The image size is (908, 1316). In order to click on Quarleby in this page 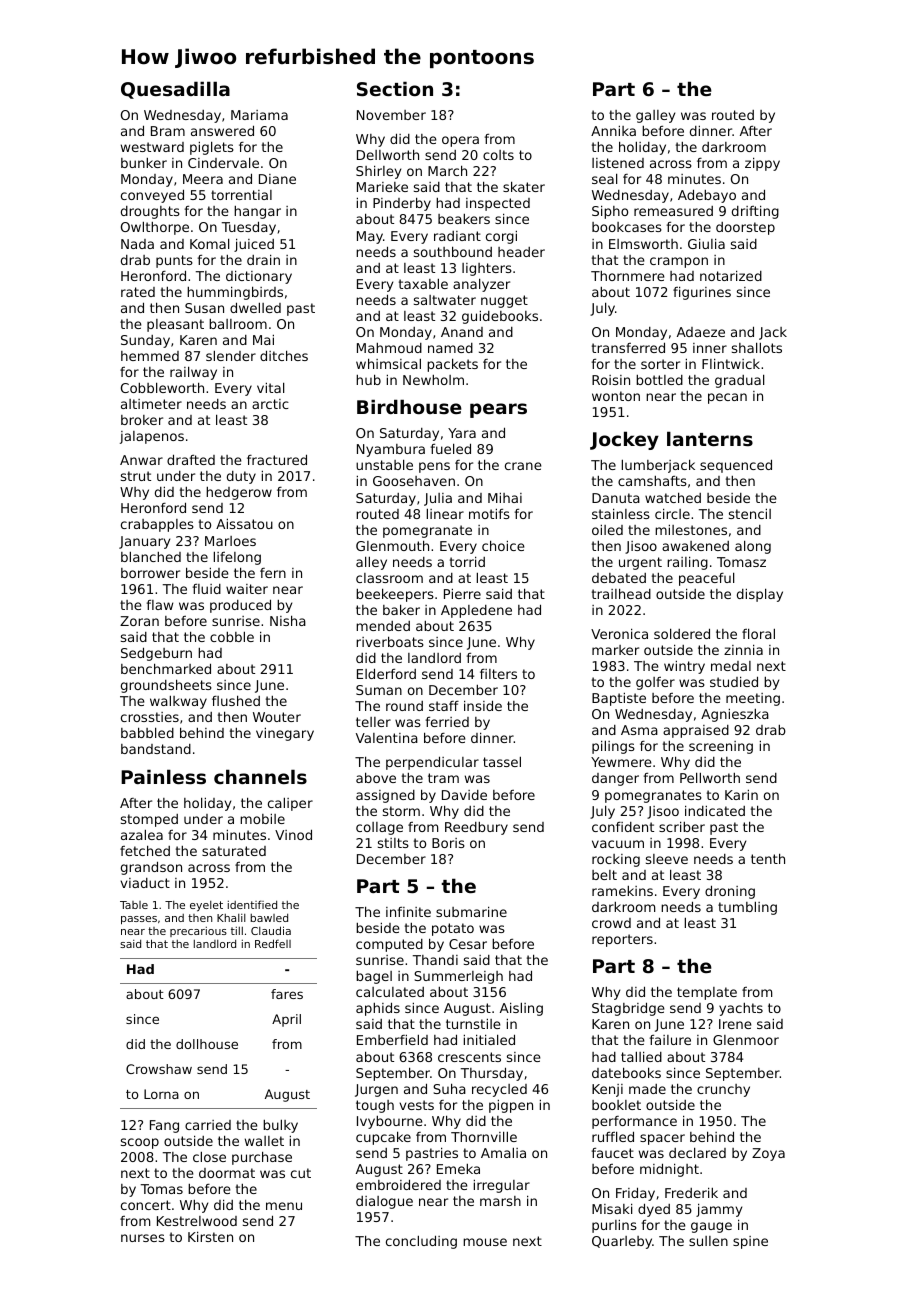, I will do `click(622, 1242)`.
